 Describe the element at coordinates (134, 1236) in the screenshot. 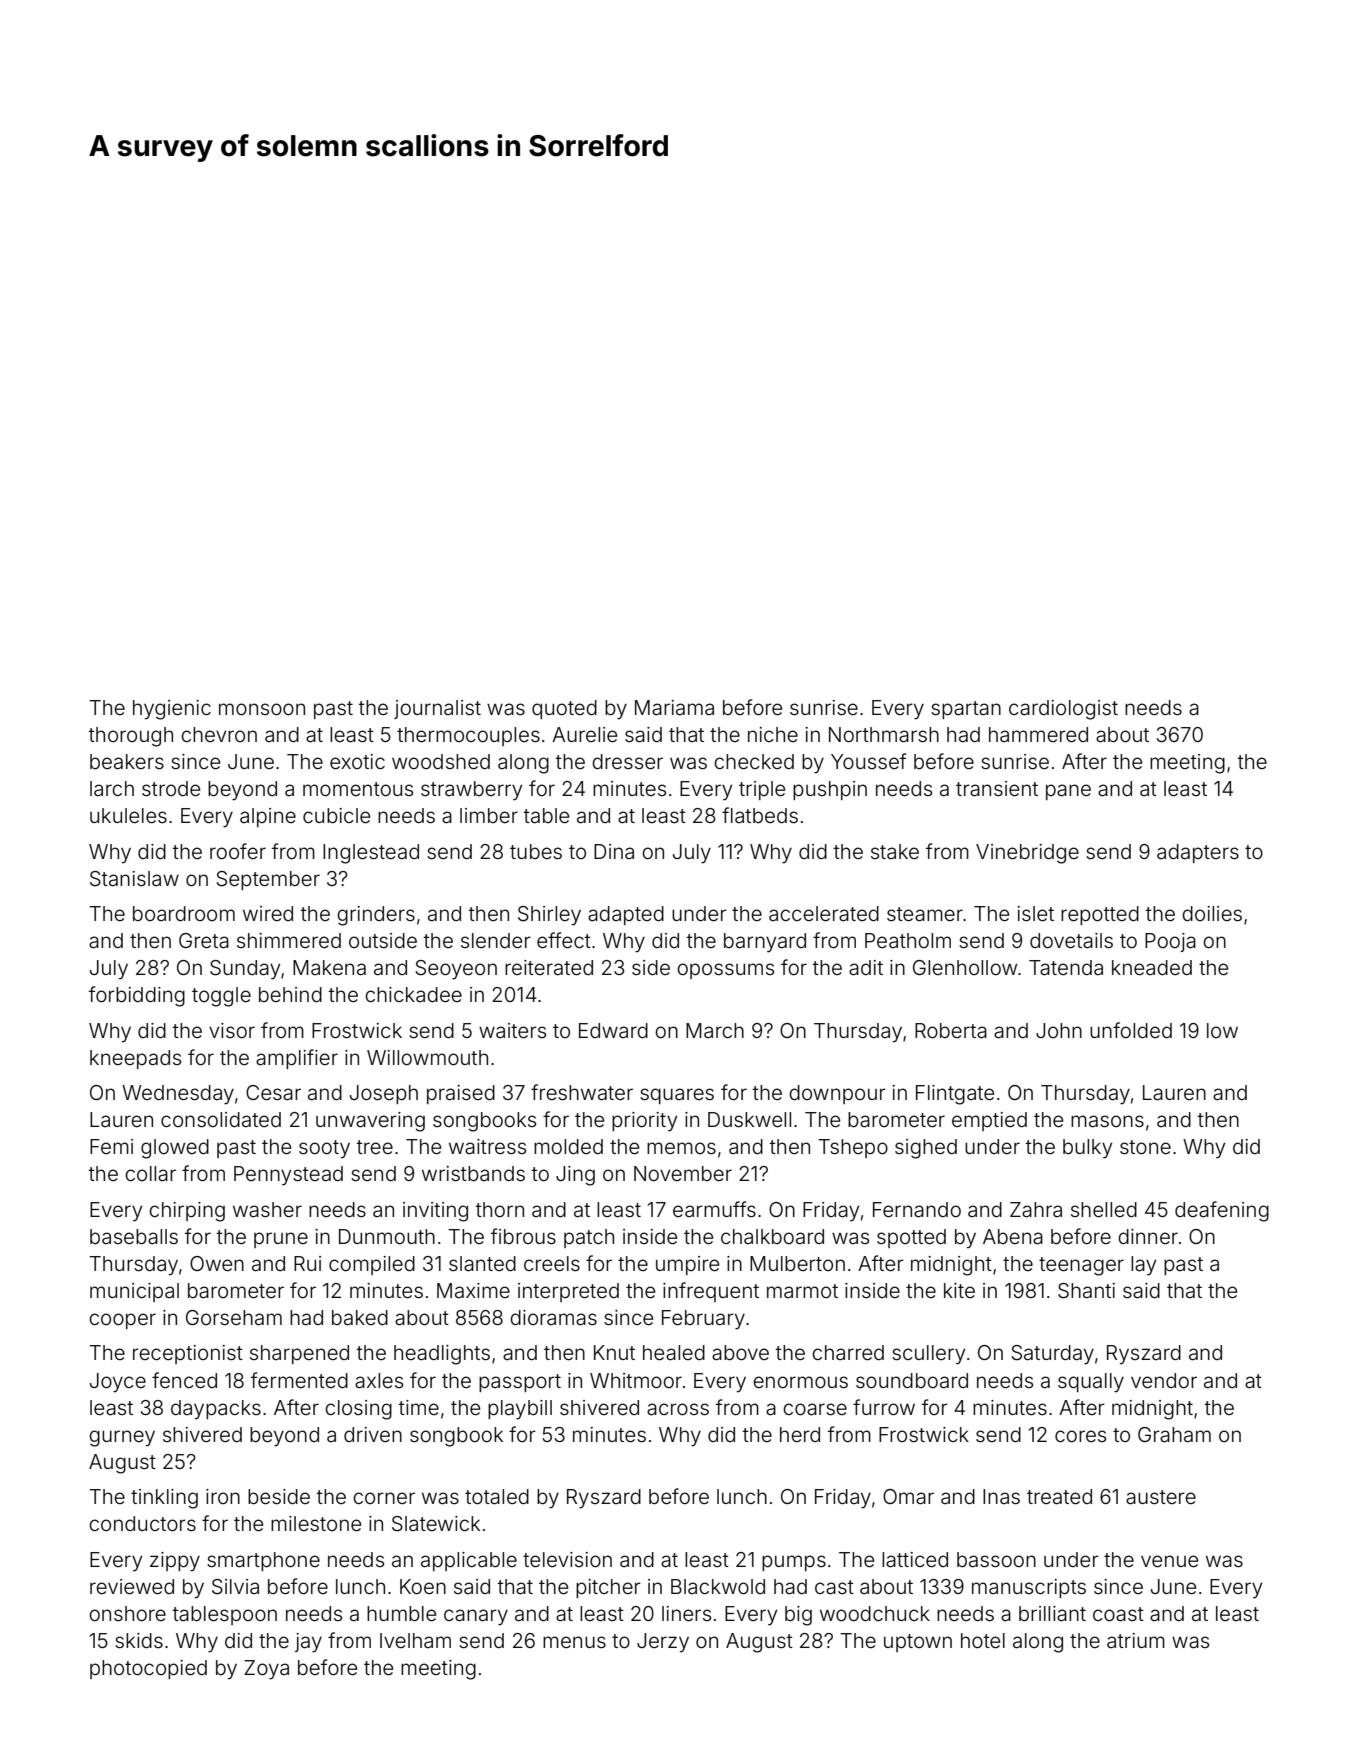

I see `baseballs` at that location.
